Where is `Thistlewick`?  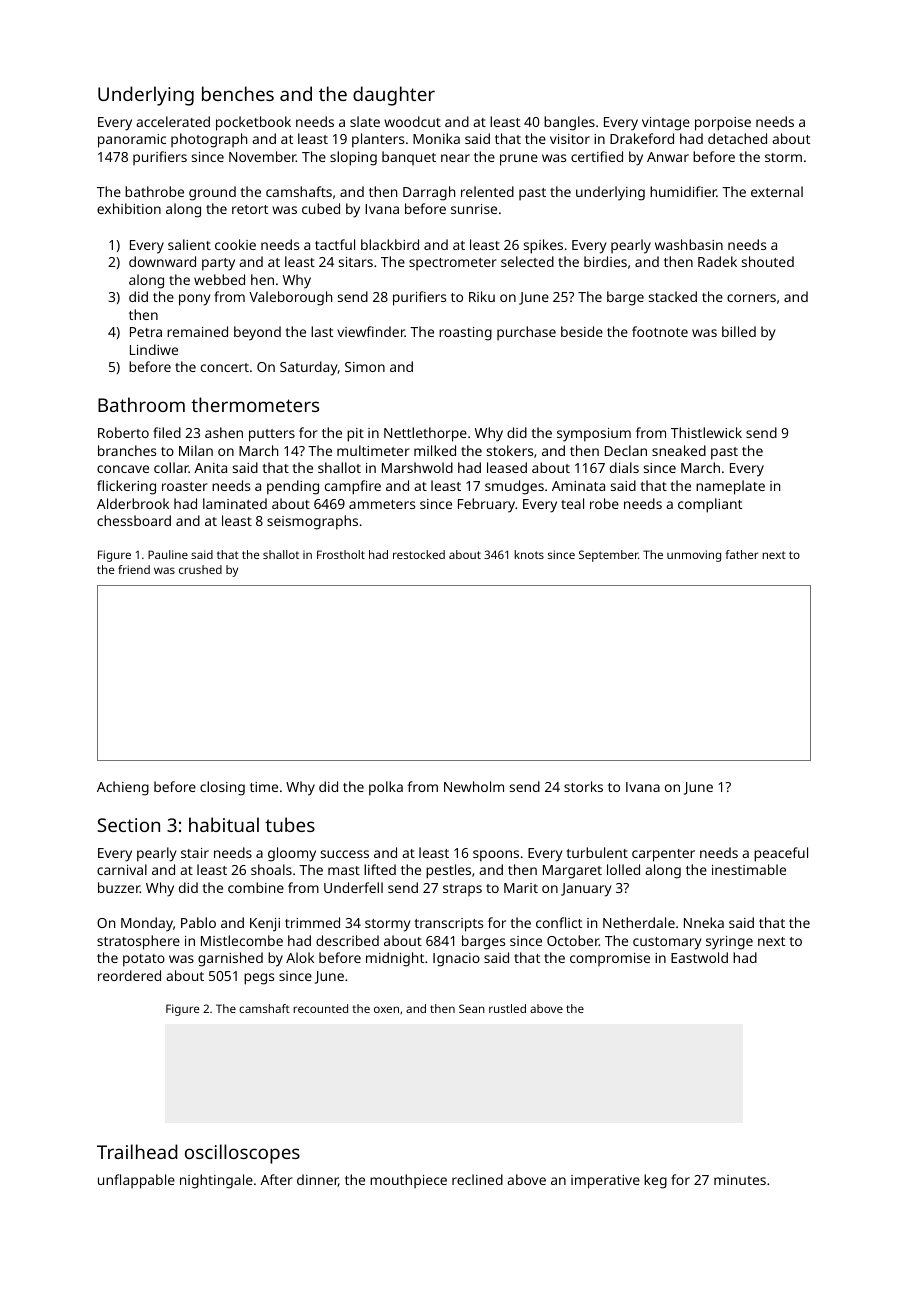
Thistlewick is located at coordinates (706, 432).
